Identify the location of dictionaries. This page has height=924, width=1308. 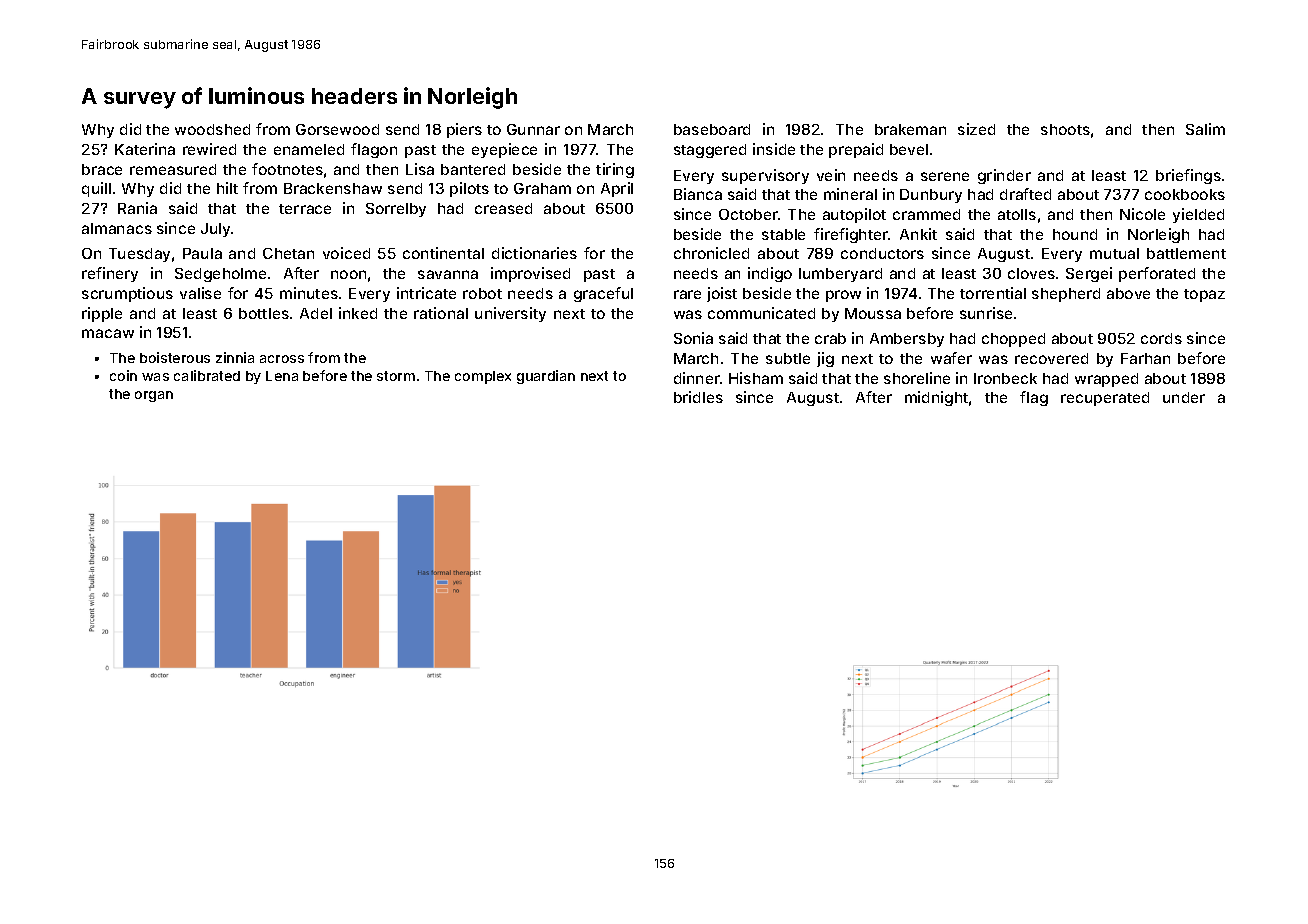
(534, 253).
